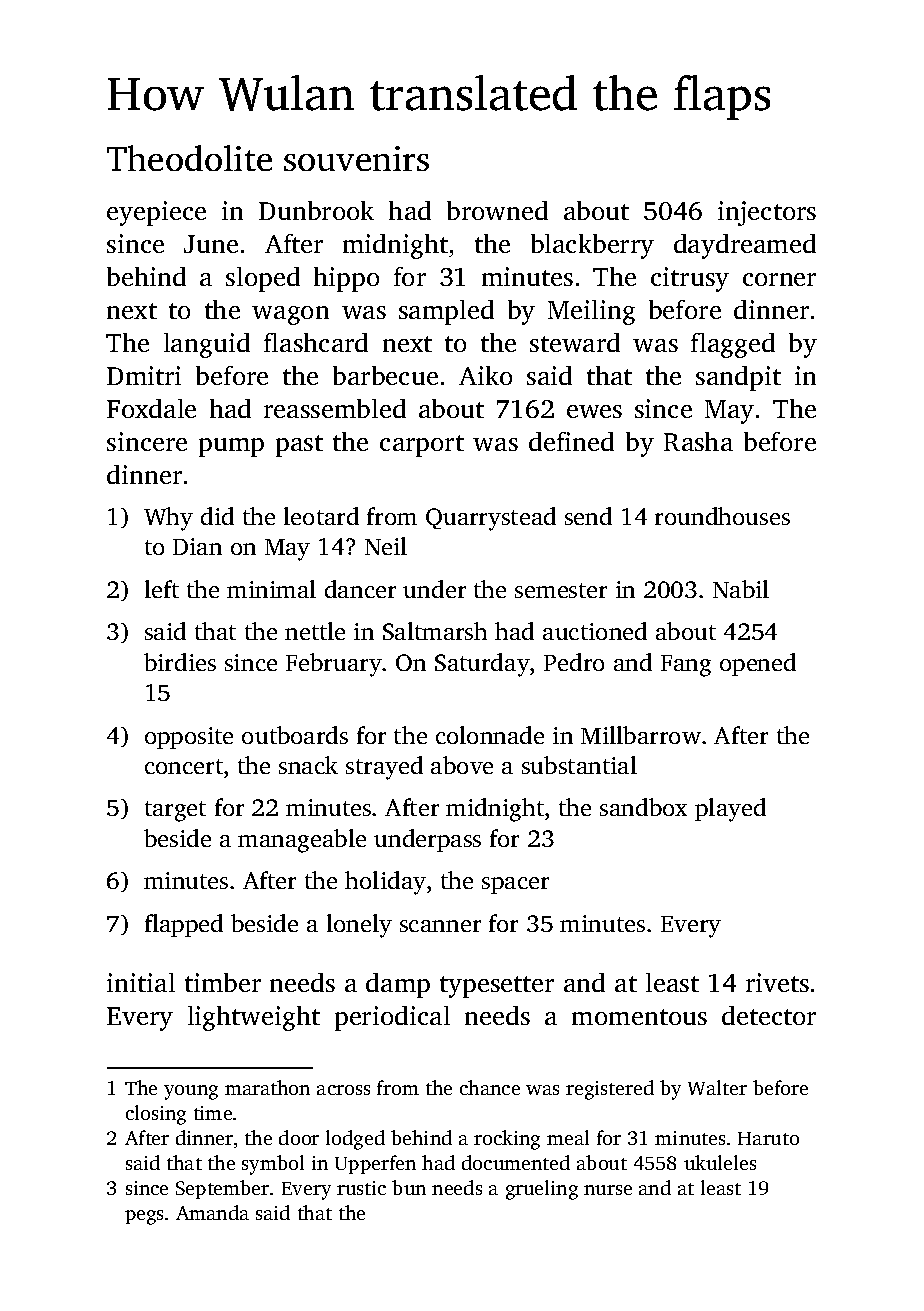 This screenshot has height=1311, width=924. Describe the element at coordinates (592, 246) in the screenshot. I see `blackberry` at that location.
